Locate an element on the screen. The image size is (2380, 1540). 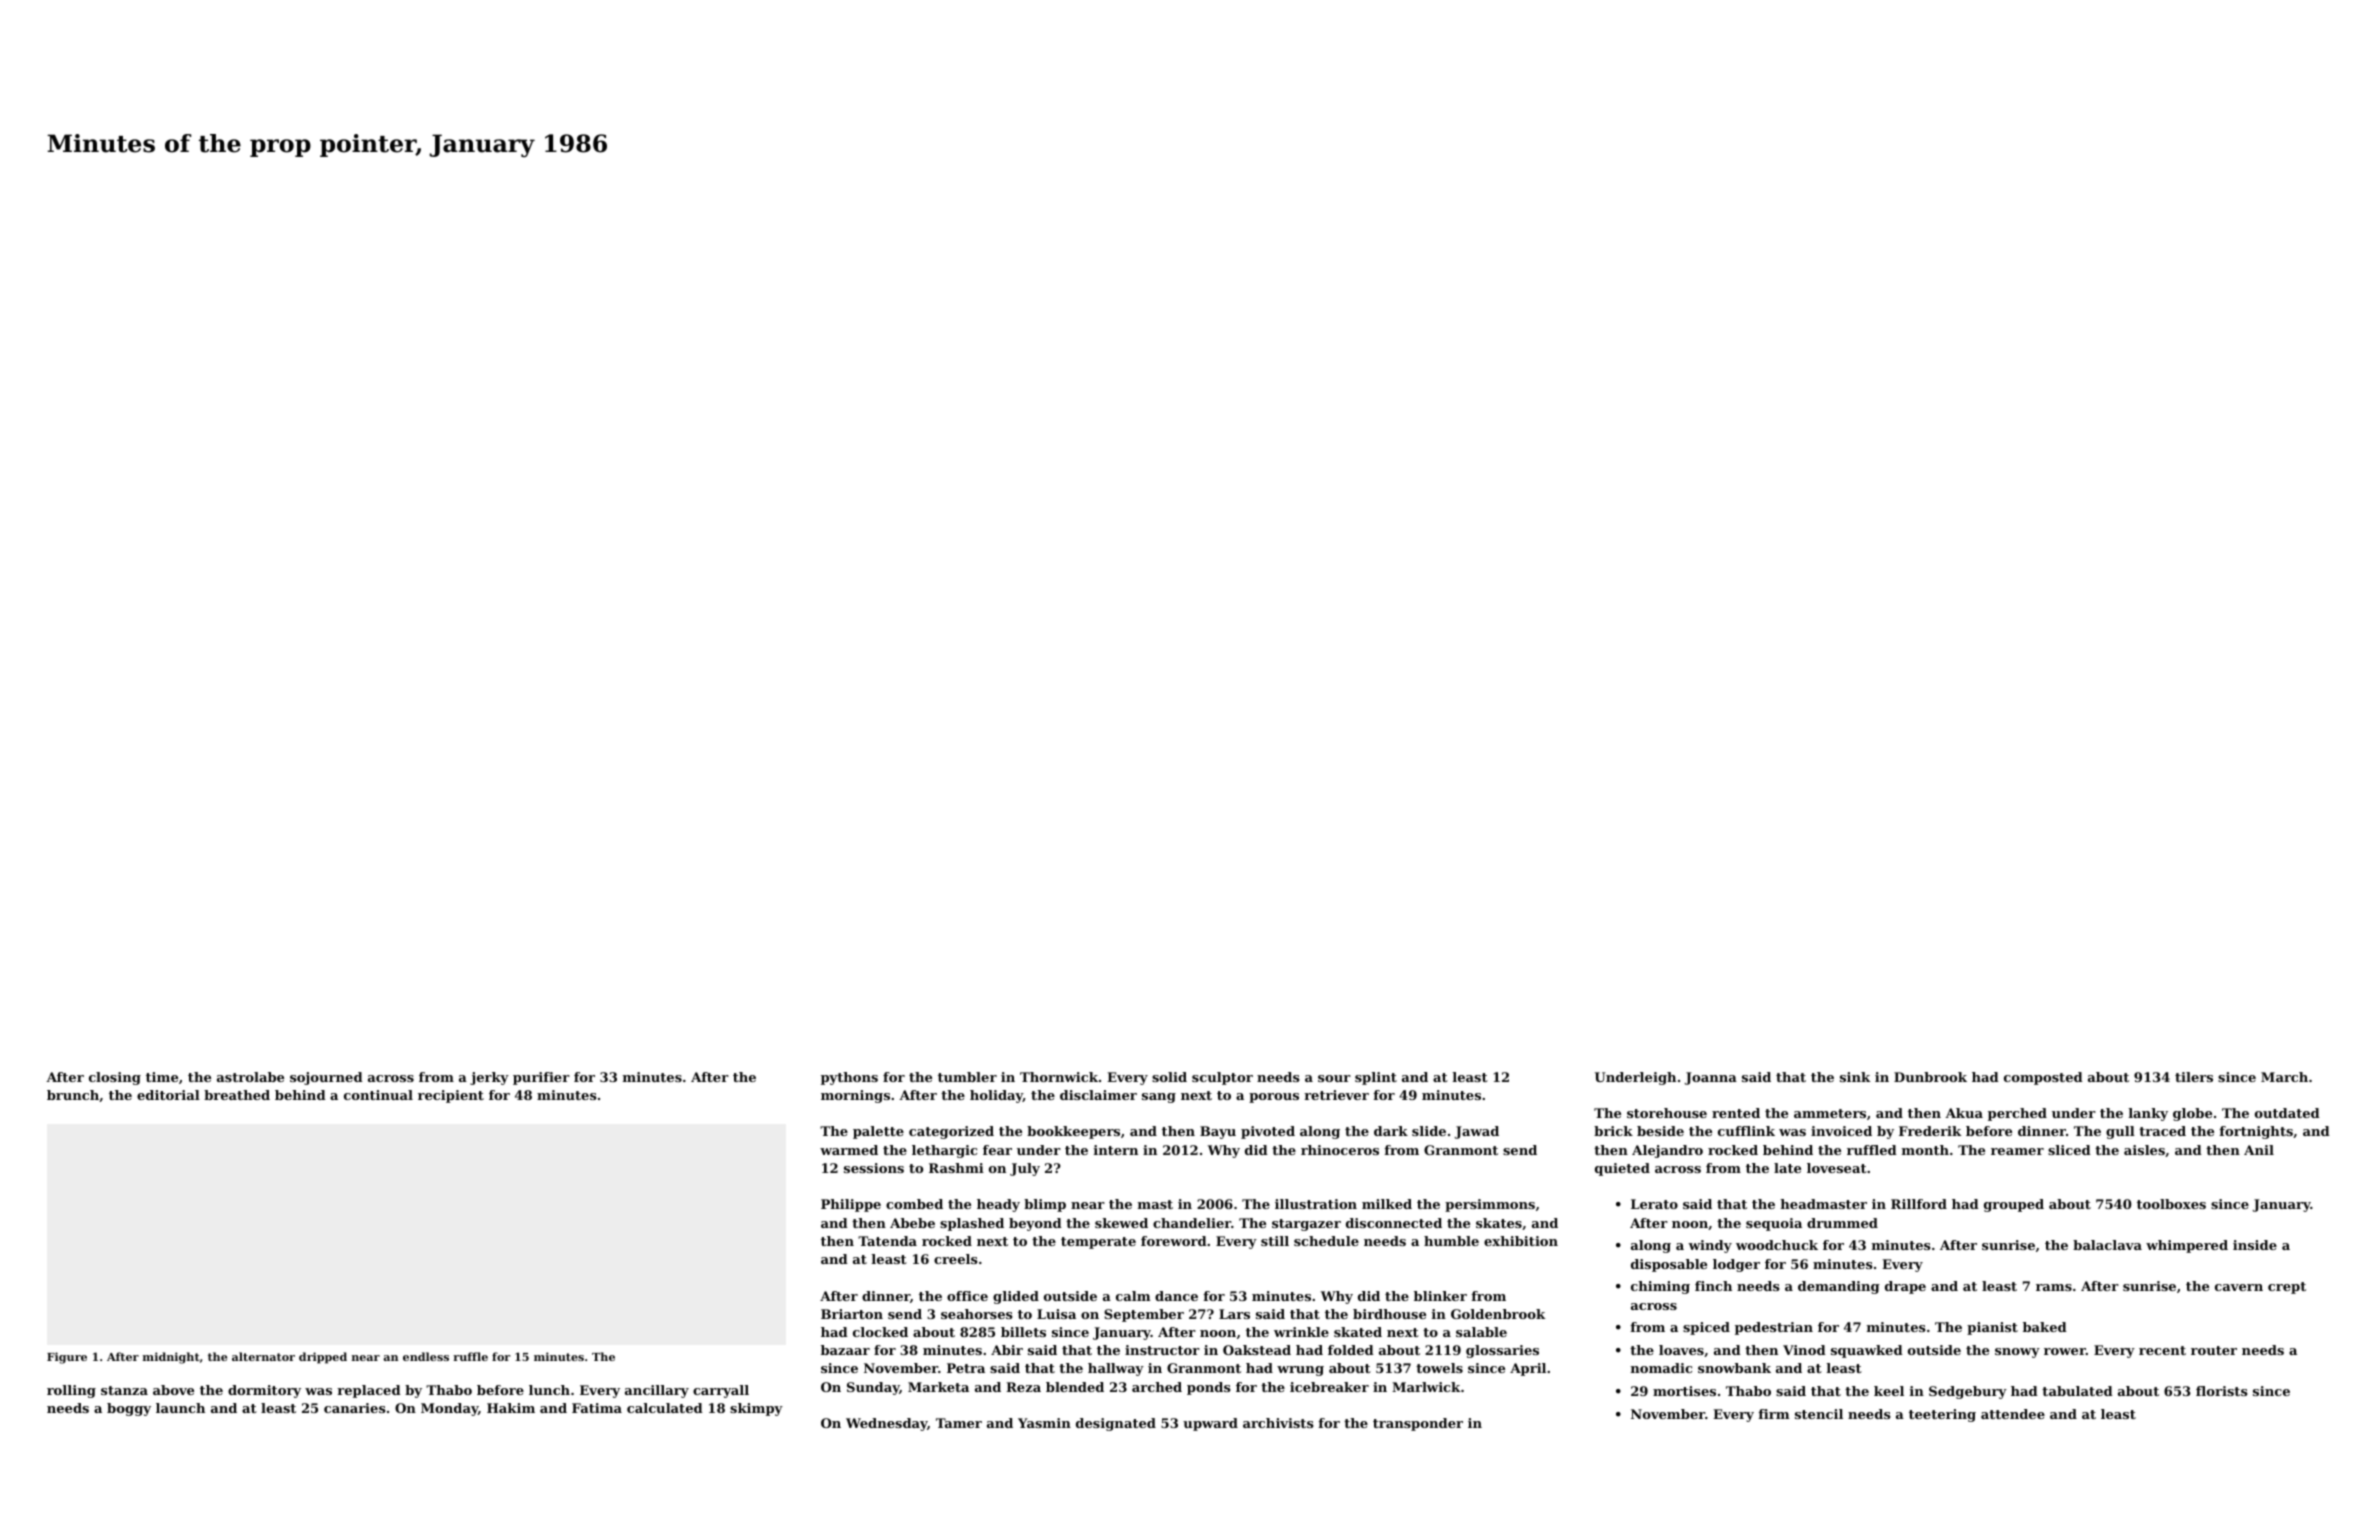
Figure is located at coordinates (67, 1358).
